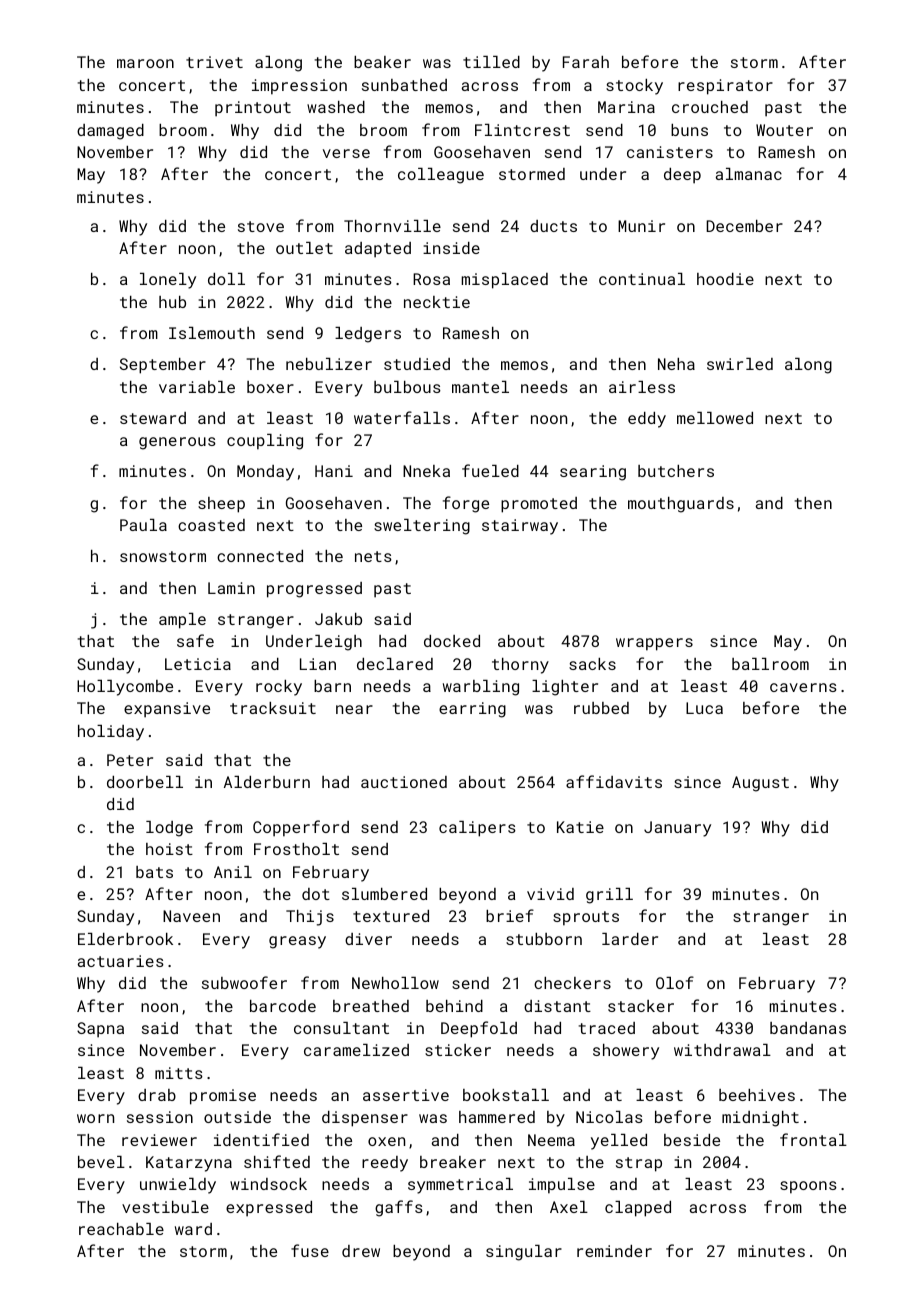 The width and height of the screenshot is (924, 1308). Describe the element at coordinates (586, 62) in the screenshot. I see `Farah` at that location.
